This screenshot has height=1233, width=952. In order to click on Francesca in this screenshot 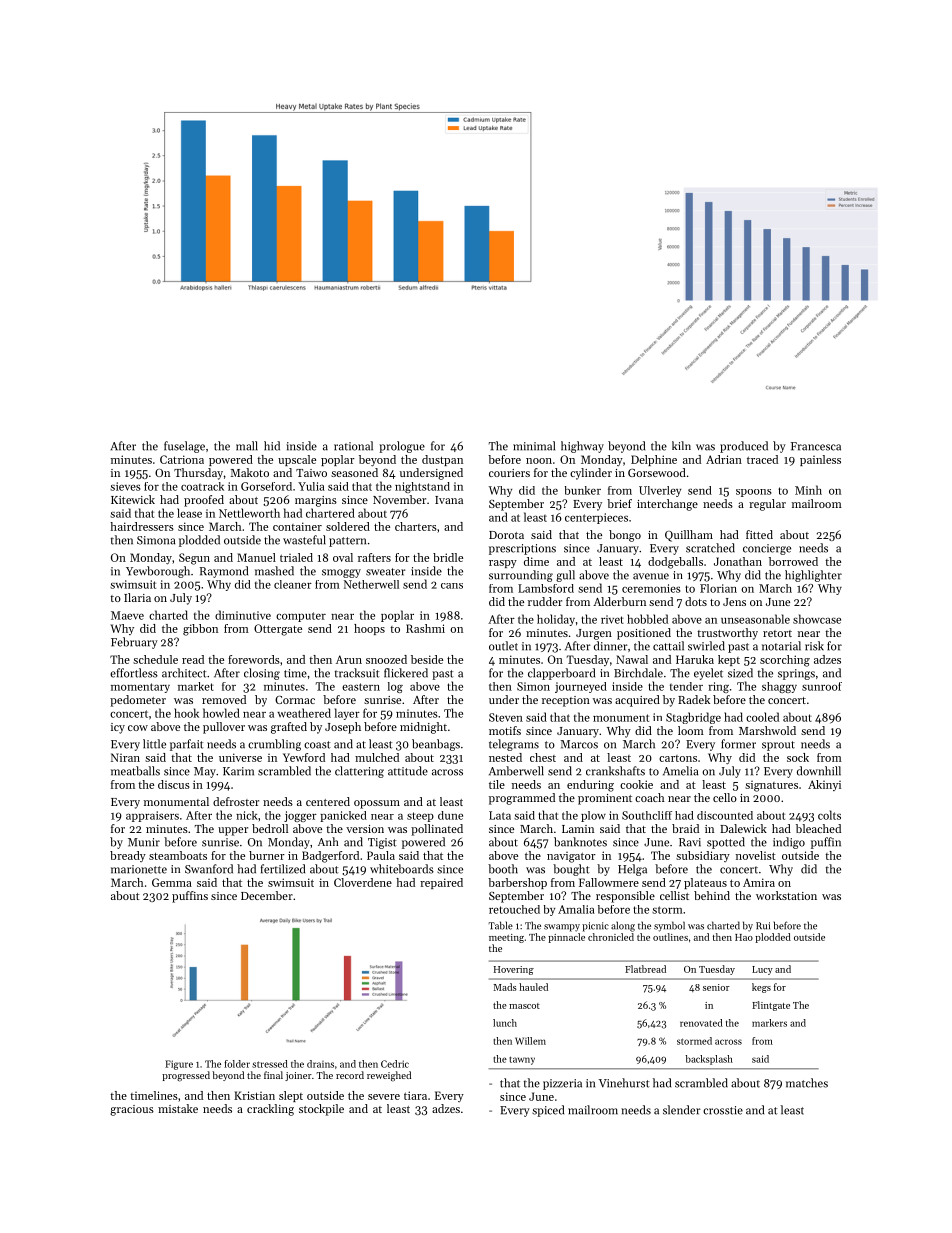, I will do `click(816, 446)`.
